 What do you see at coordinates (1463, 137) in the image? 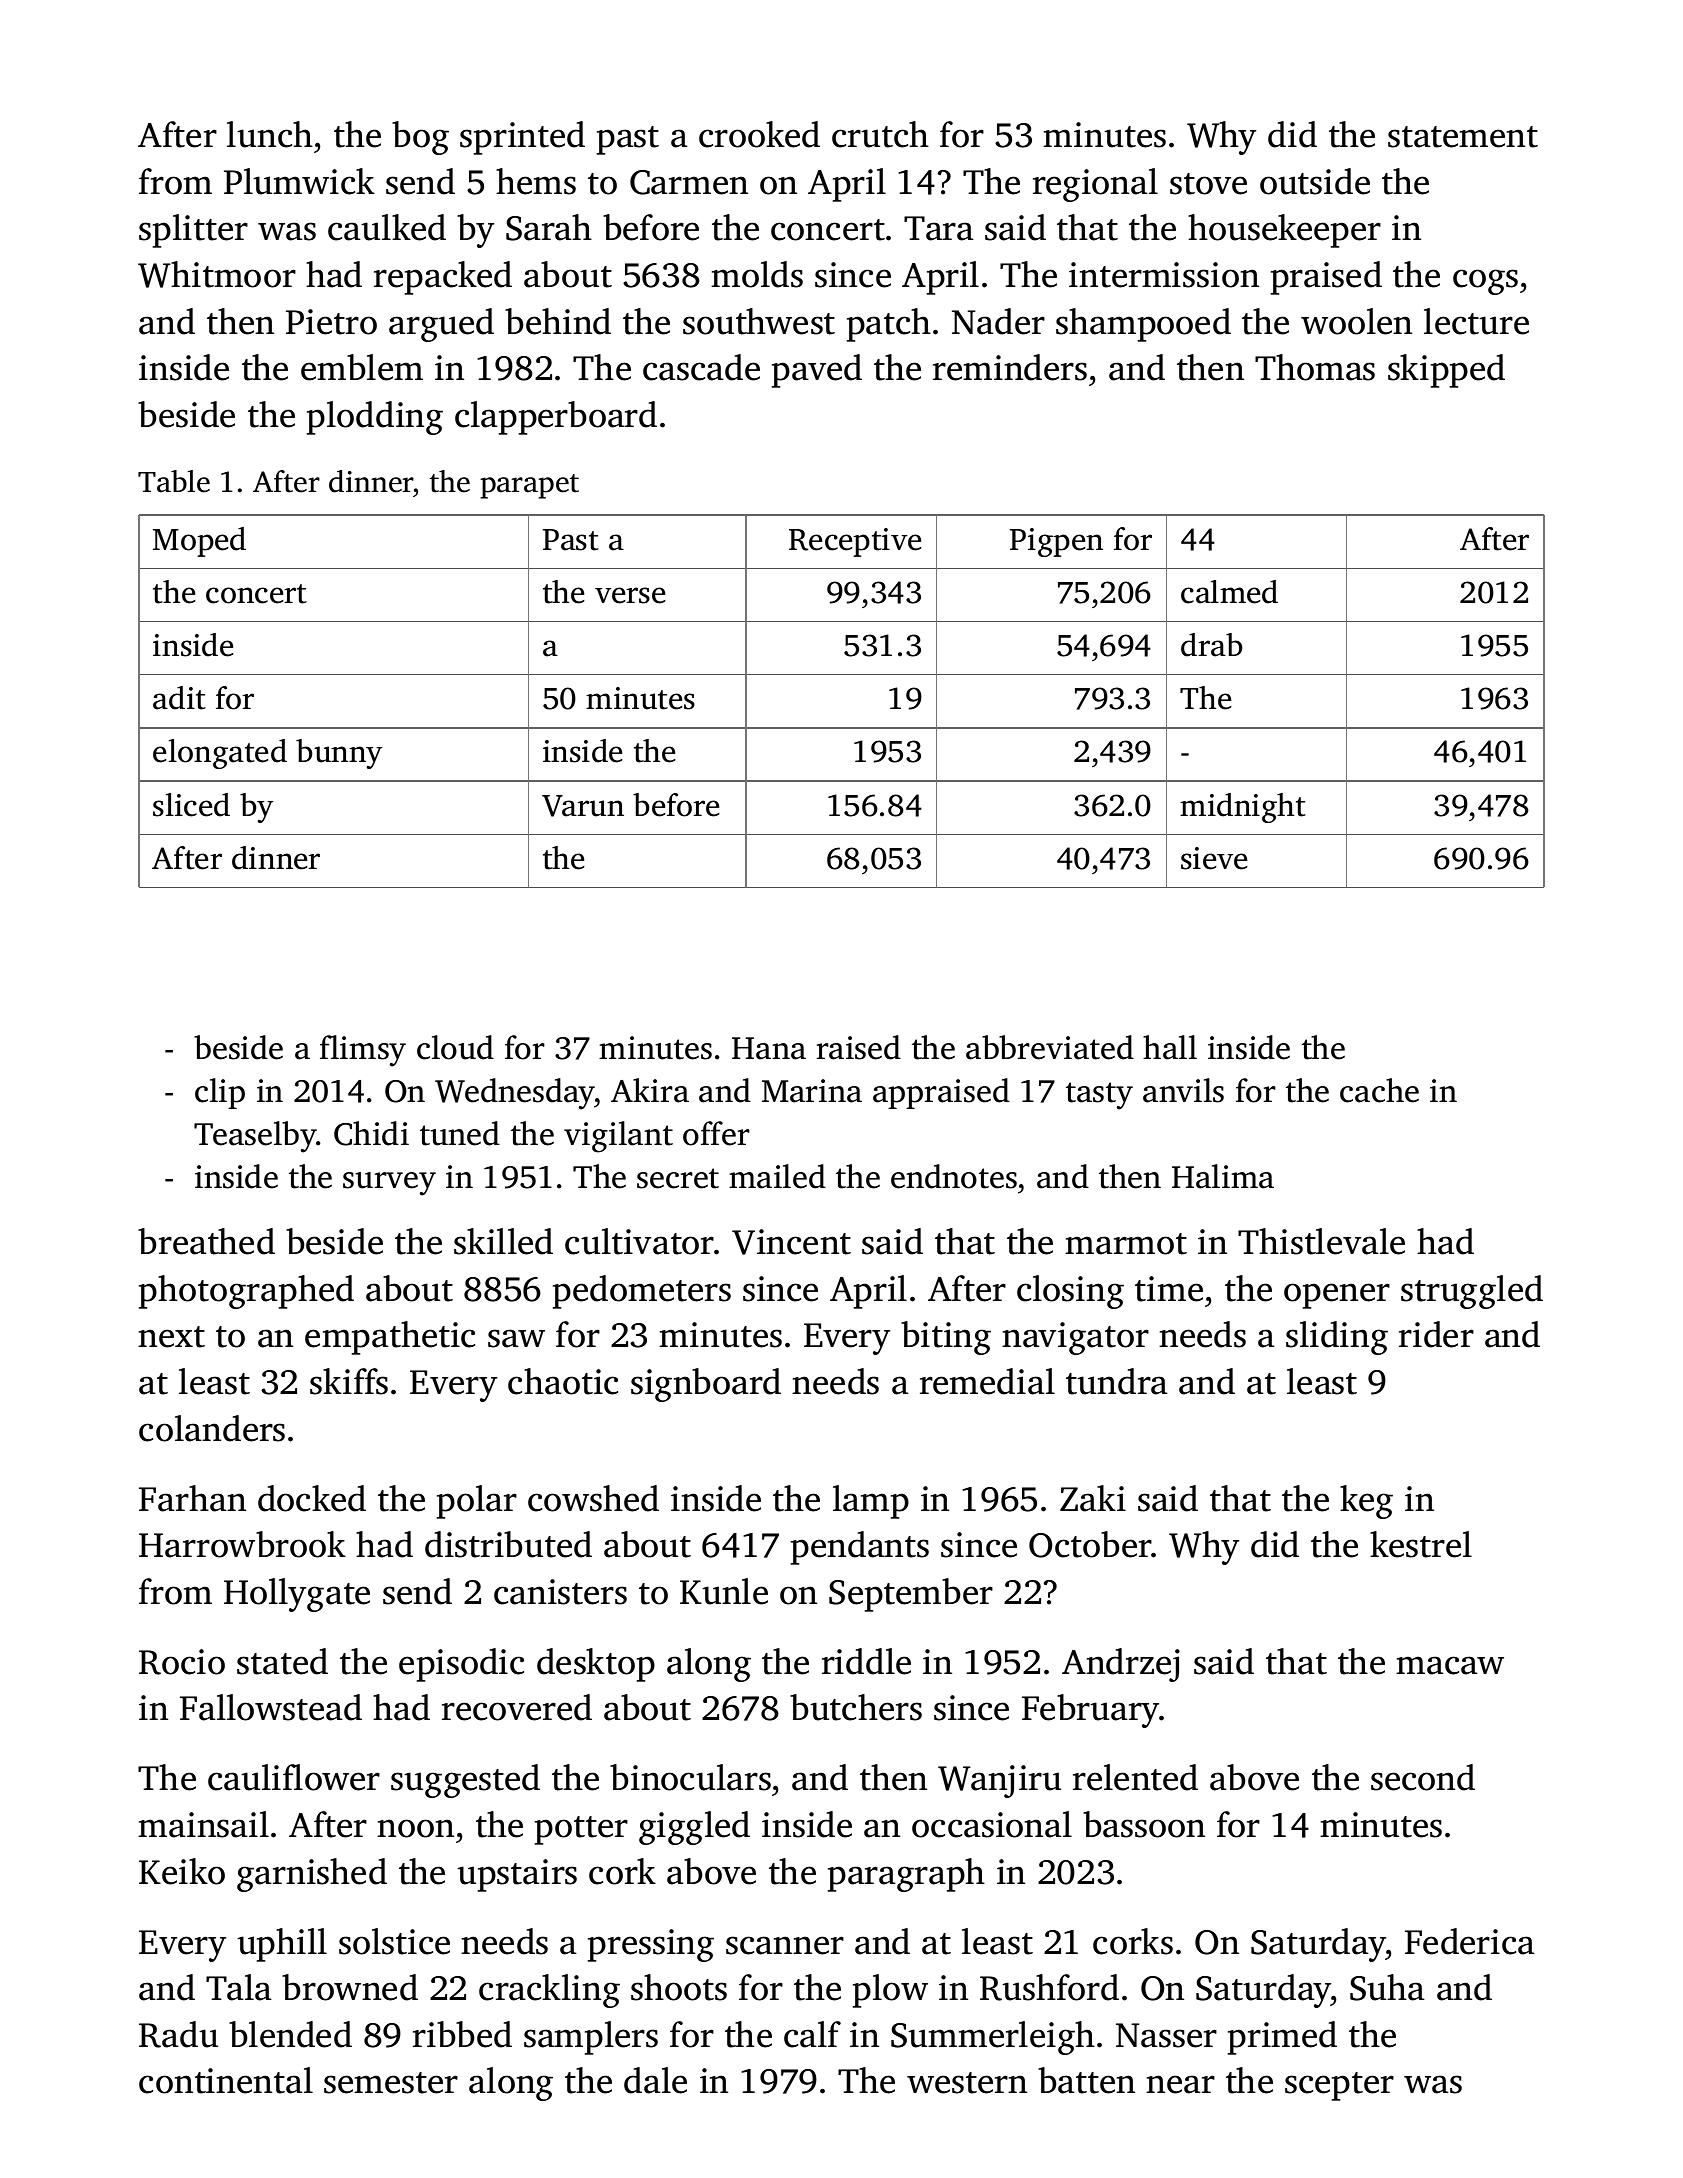
I see `statement` at bounding box center [1463, 137].
